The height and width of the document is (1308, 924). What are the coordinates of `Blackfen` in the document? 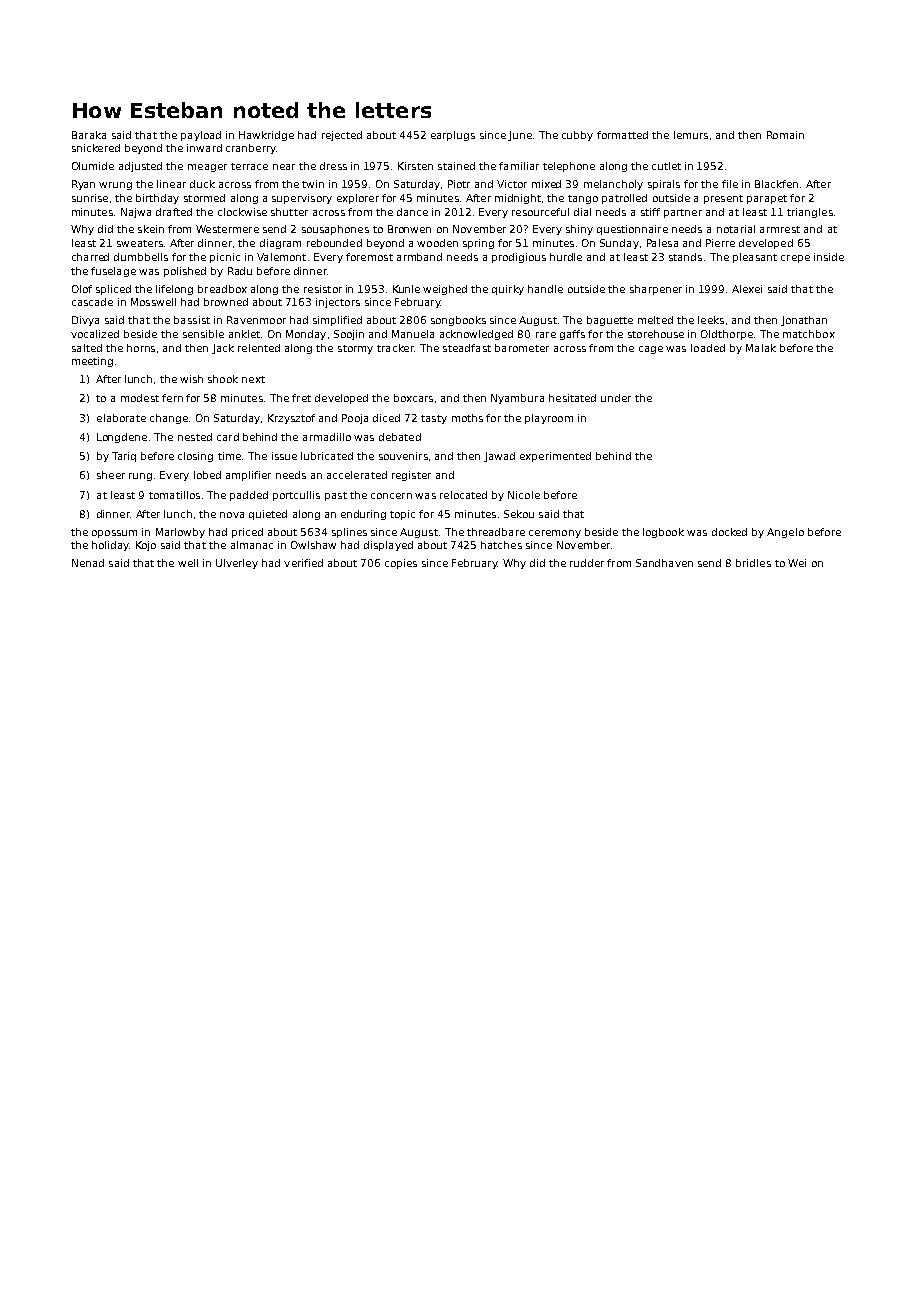 It's located at (776, 184).
